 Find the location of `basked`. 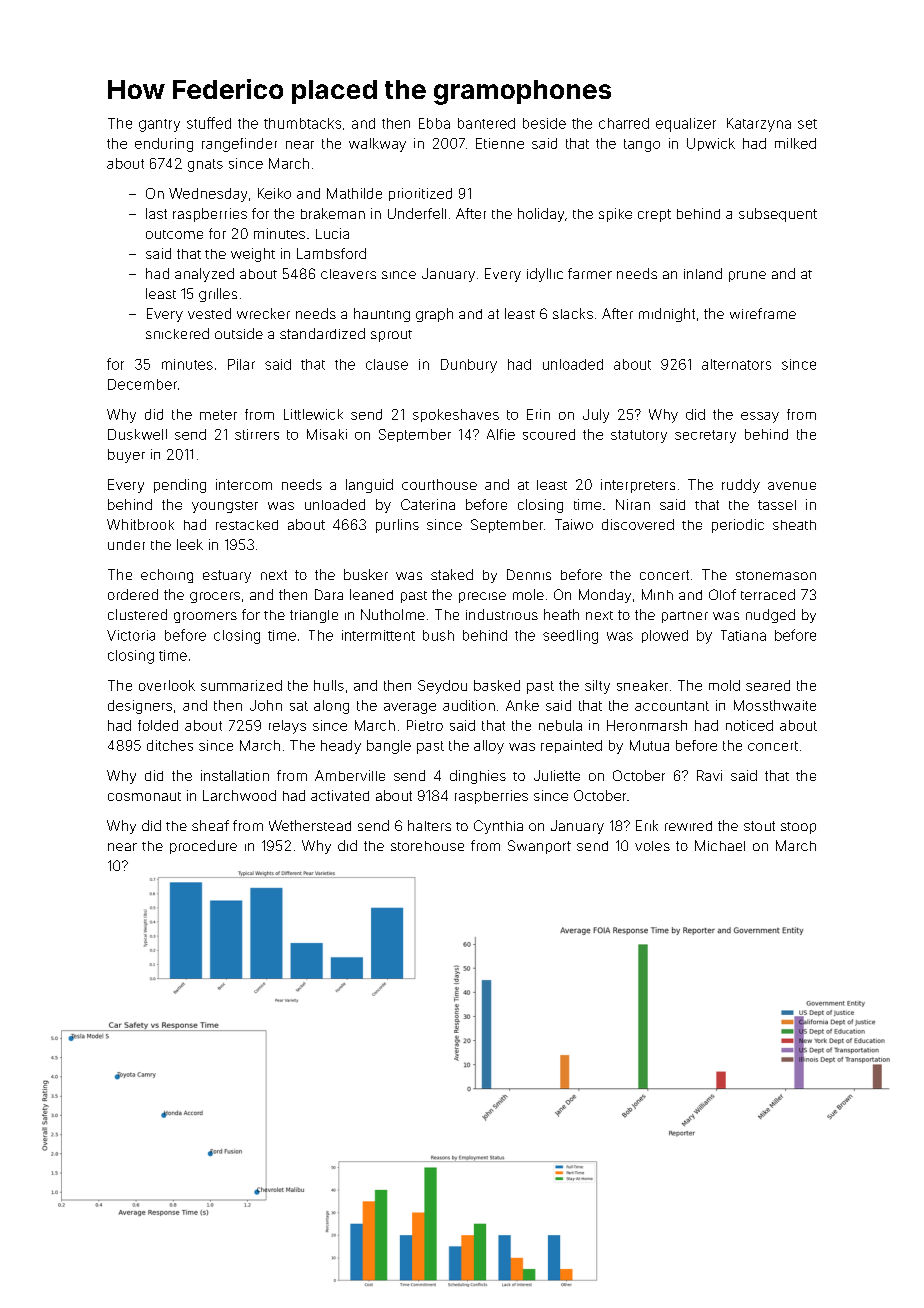

basked is located at coordinates (497, 685).
